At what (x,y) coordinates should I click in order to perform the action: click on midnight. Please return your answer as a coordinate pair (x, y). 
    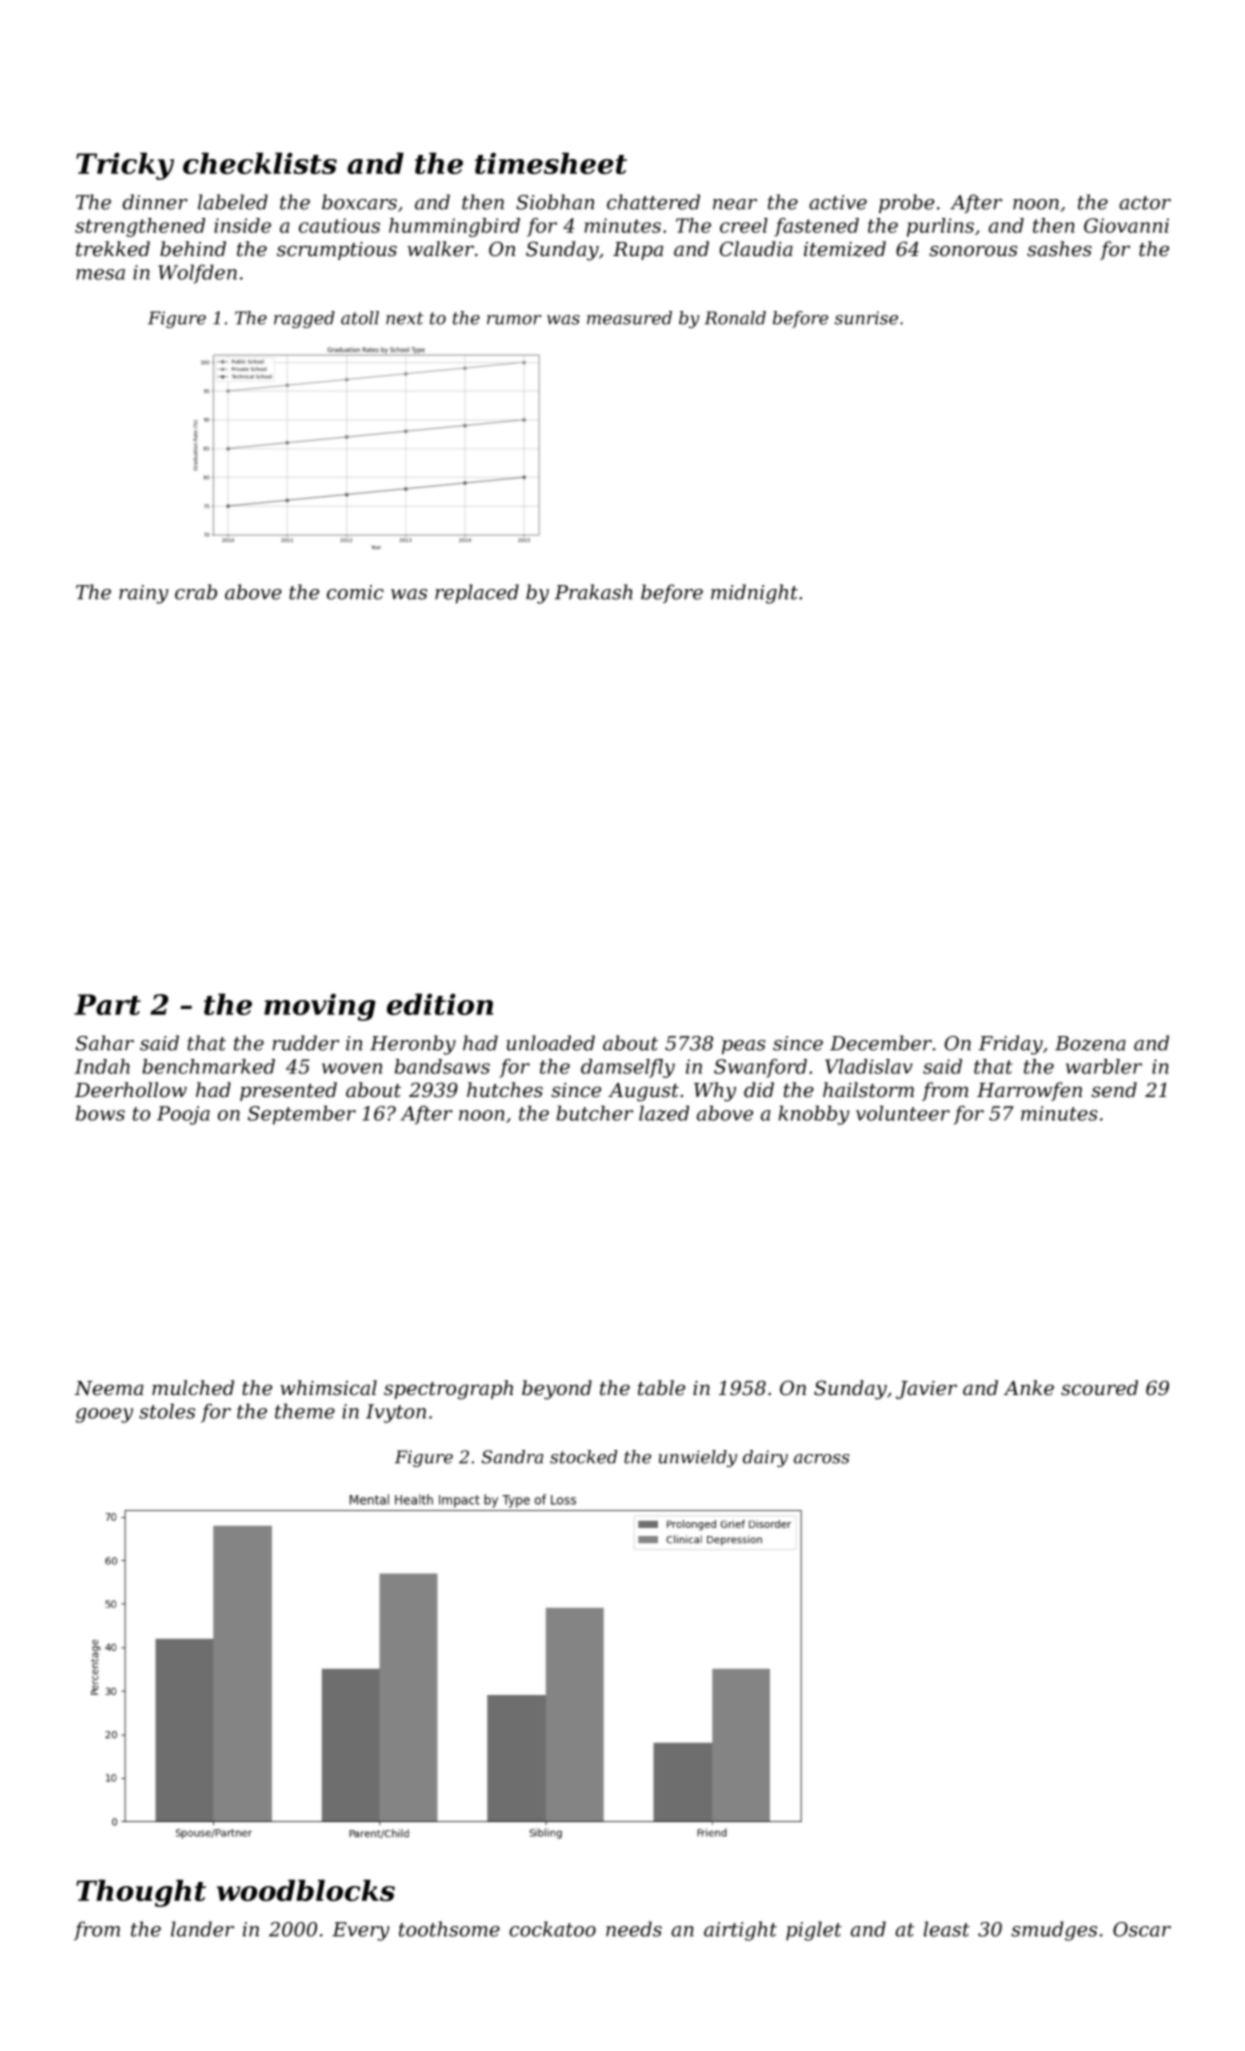
    Looking at the image, I should click on (754, 594).
